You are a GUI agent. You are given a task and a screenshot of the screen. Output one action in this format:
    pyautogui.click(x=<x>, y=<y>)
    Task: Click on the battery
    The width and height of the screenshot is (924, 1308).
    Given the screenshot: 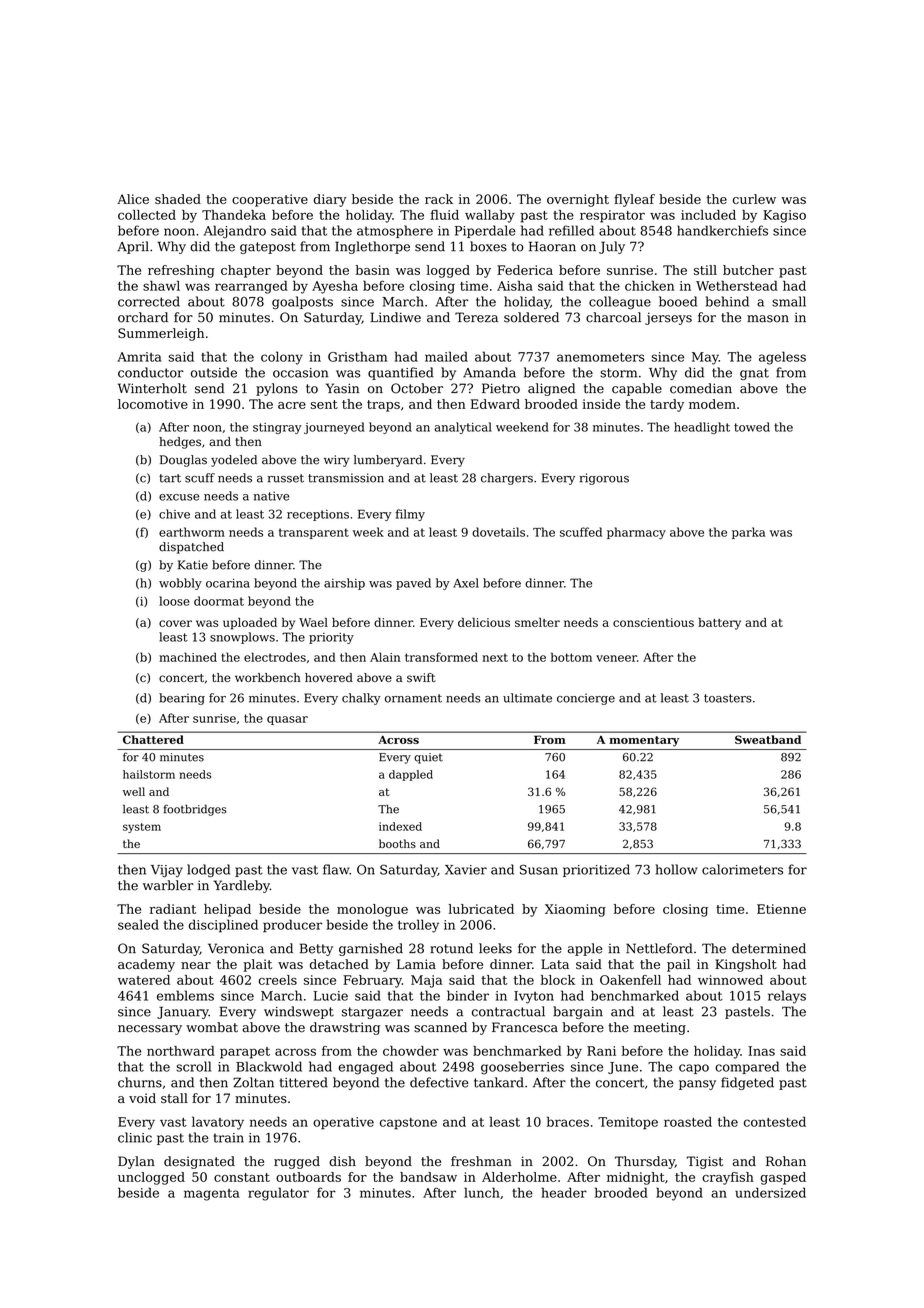 What is the action you would take?
    pyautogui.click(x=719, y=624)
